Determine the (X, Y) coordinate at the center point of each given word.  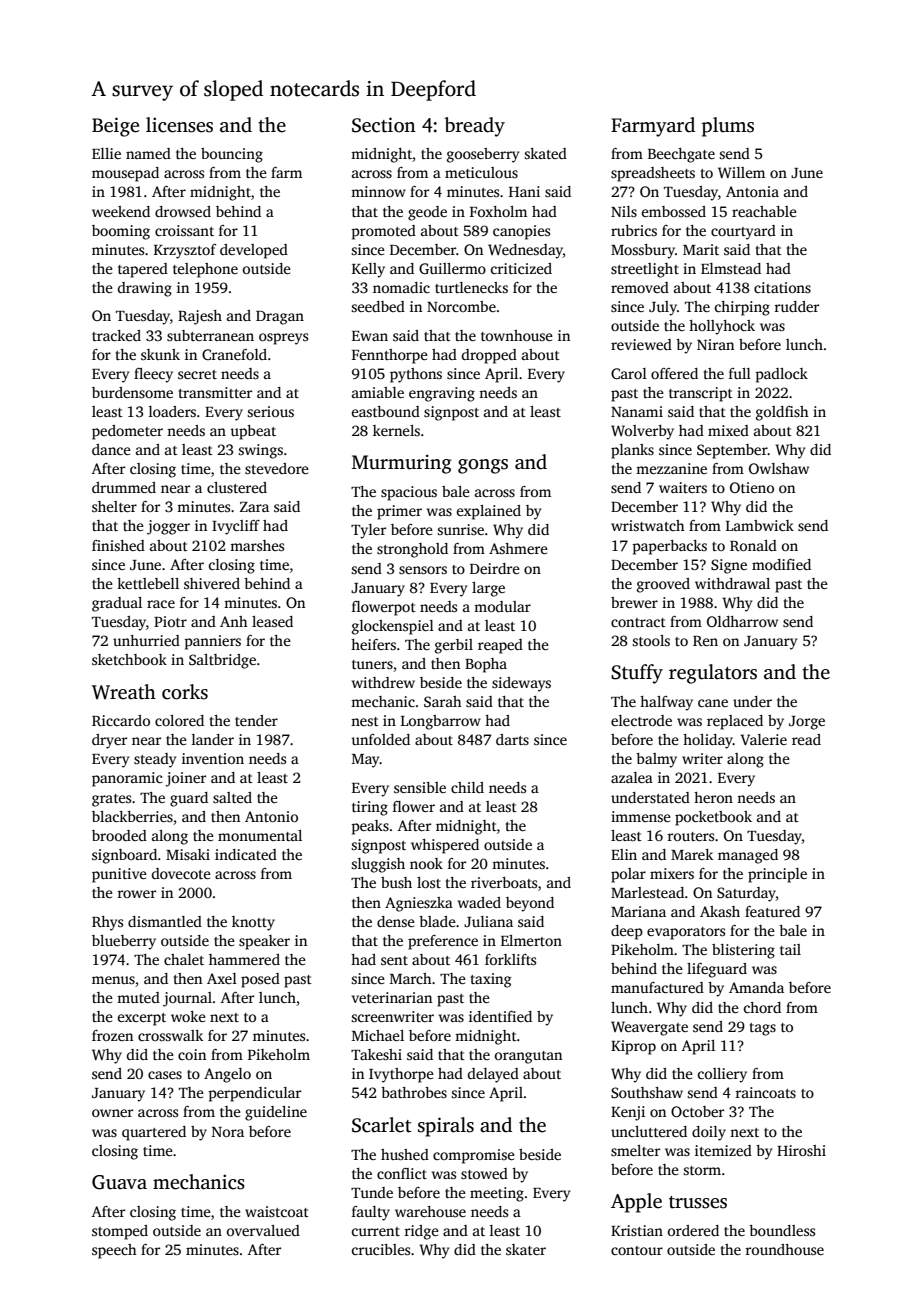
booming (121, 232)
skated (545, 153)
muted (138, 997)
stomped (120, 1232)
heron (713, 797)
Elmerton (531, 940)
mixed (728, 430)
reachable (764, 211)
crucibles (381, 1249)
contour (637, 1250)
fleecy (153, 375)
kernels (396, 430)
